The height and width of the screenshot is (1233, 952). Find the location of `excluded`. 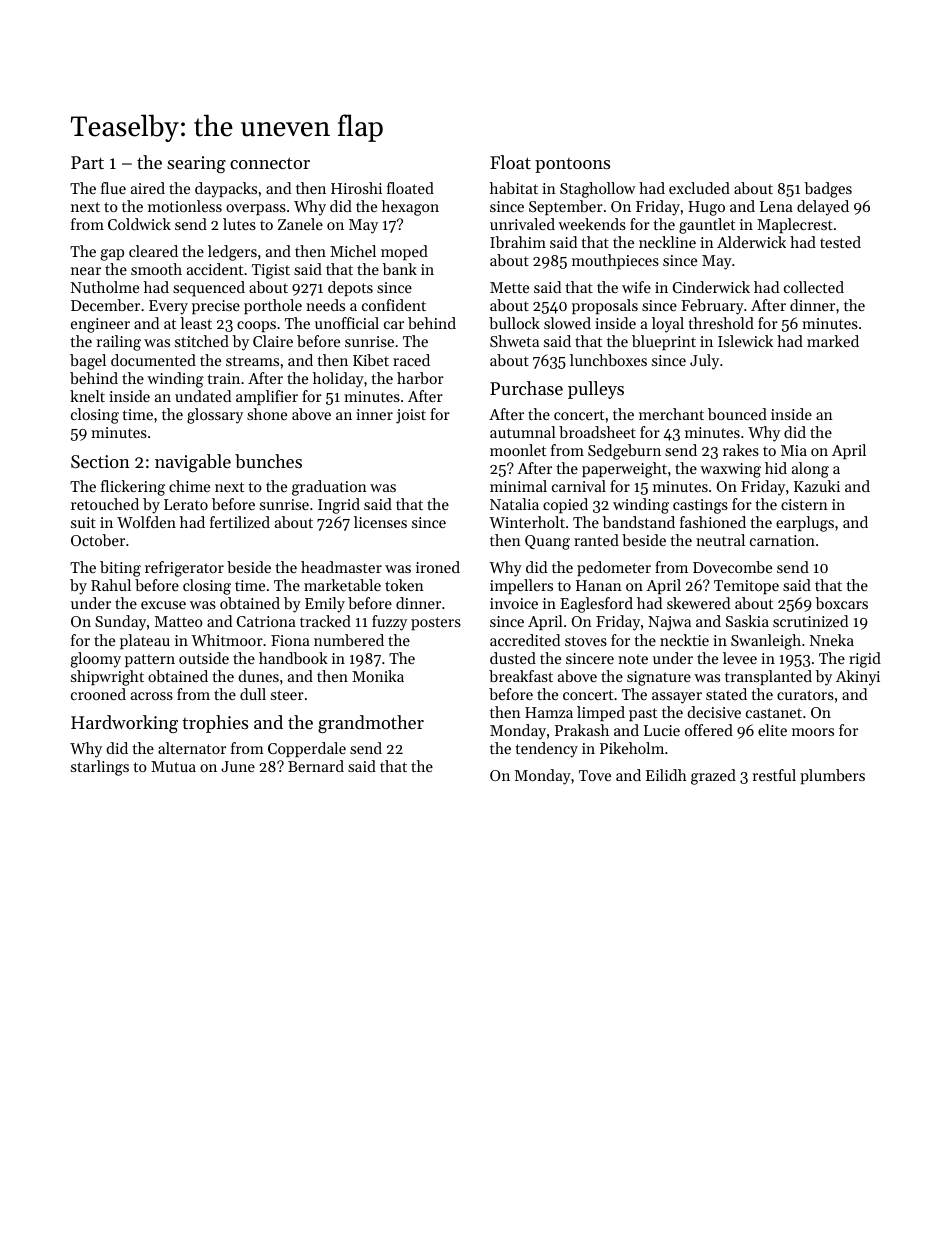

excluded is located at coordinates (699, 188).
